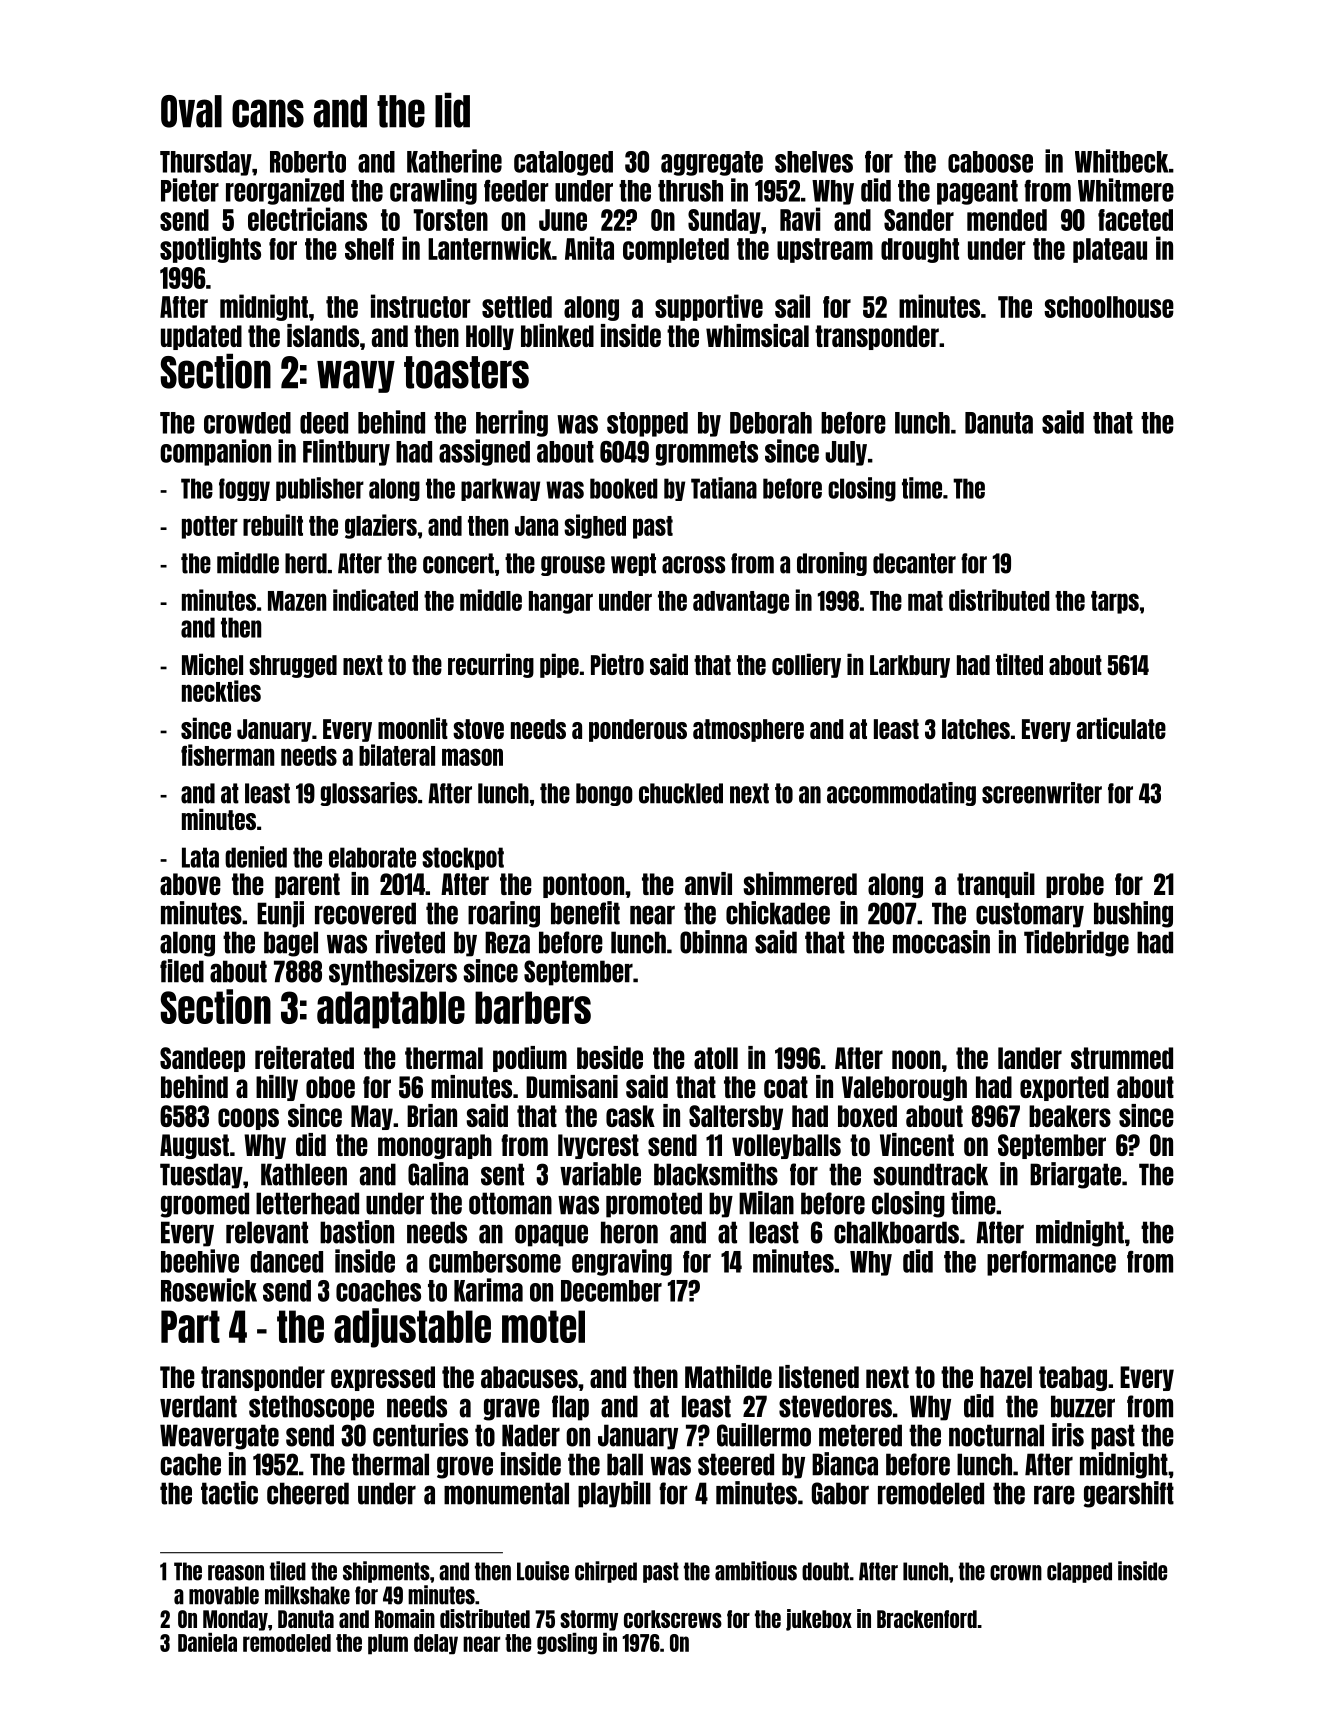  Describe the element at coordinates (210, 249) in the screenshot. I see `spotlights` at that location.
